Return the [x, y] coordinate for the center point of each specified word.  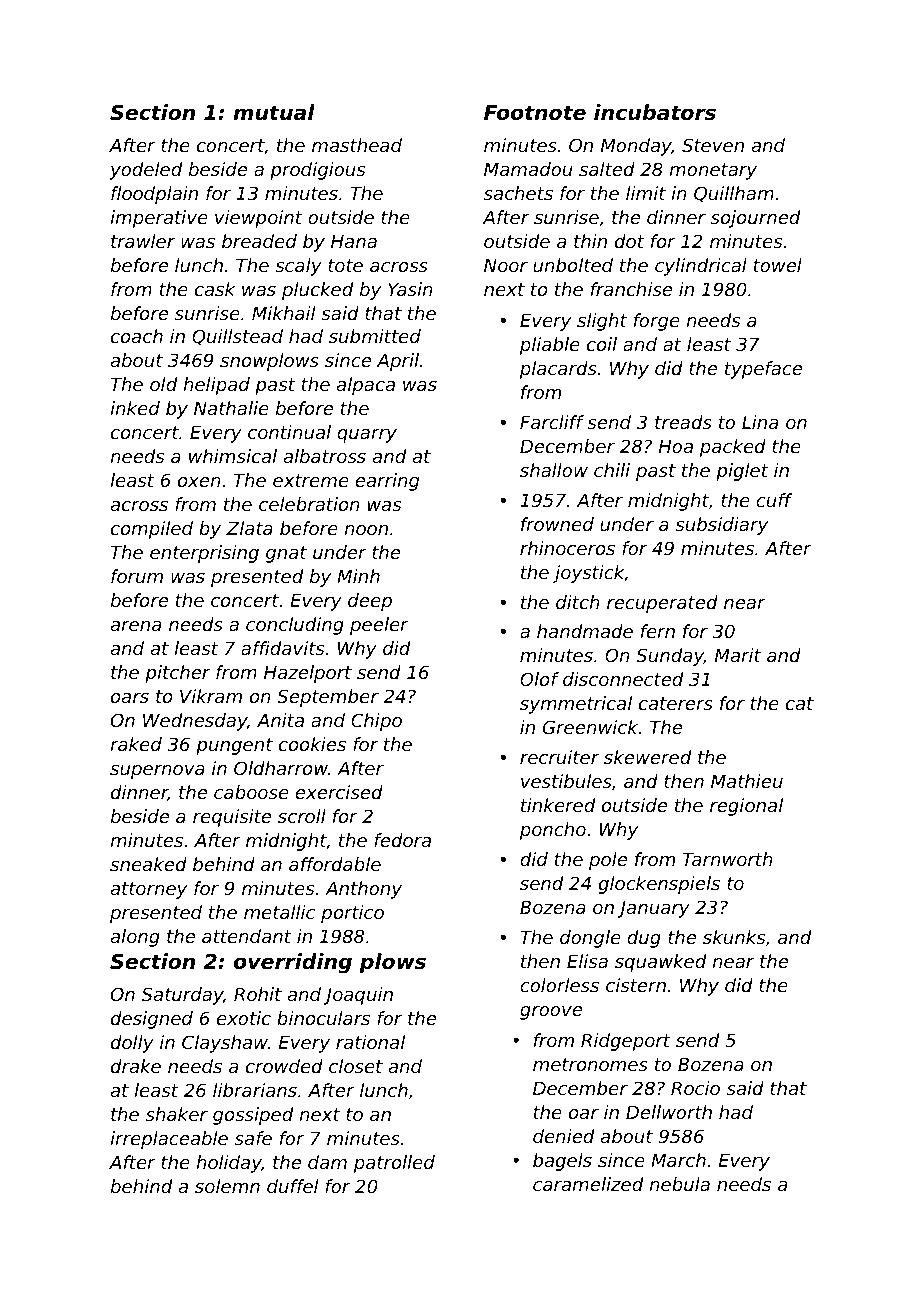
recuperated [662, 604]
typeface [763, 370]
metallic [279, 912]
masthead [357, 145]
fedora [402, 840]
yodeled [145, 171]
